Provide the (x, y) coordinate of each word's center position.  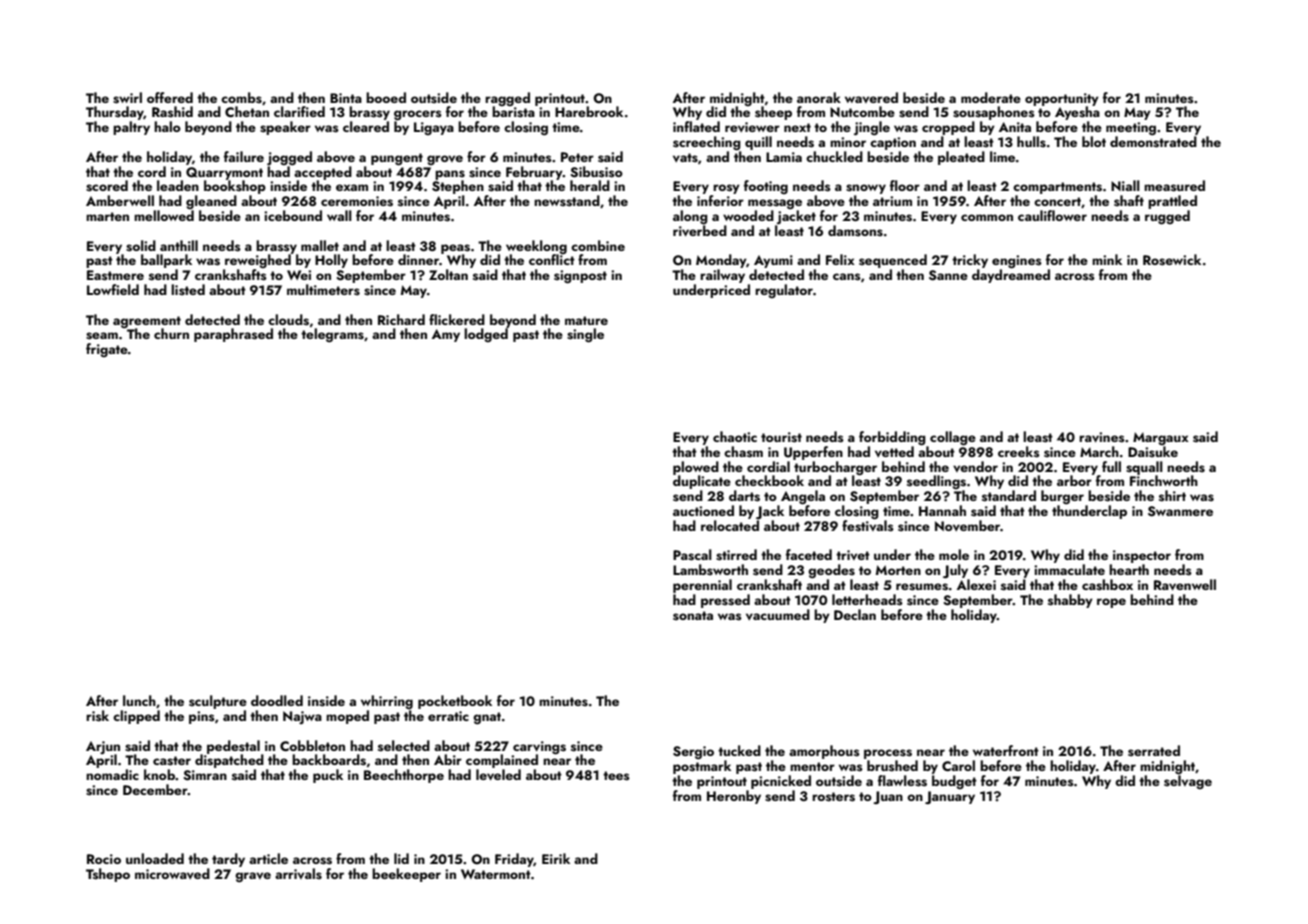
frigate (107, 350)
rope (1111, 603)
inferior (720, 200)
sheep (773, 113)
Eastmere (115, 275)
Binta (346, 98)
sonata (693, 616)
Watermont (496, 874)
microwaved (172, 873)
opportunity (1062, 99)
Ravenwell (1185, 585)
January (950, 797)
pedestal (233, 747)
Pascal (692, 555)
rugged (1167, 217)
